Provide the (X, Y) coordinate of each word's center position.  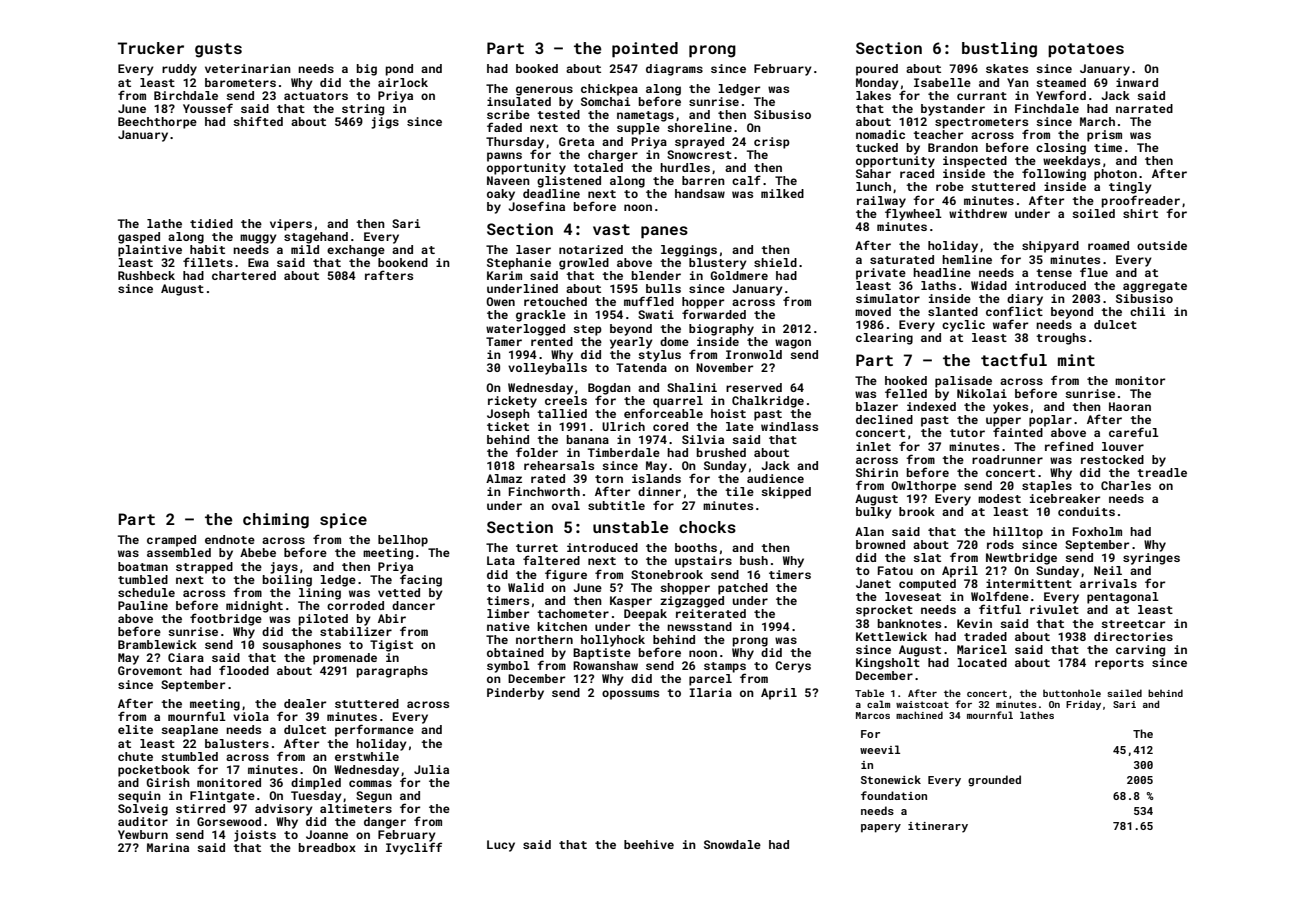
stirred (200, 808)
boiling (287, 581)
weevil (880, 749)
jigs (385, 123)
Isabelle (942, 82)
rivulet (1054, 609)
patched (743, 589)
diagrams (674, 70)
